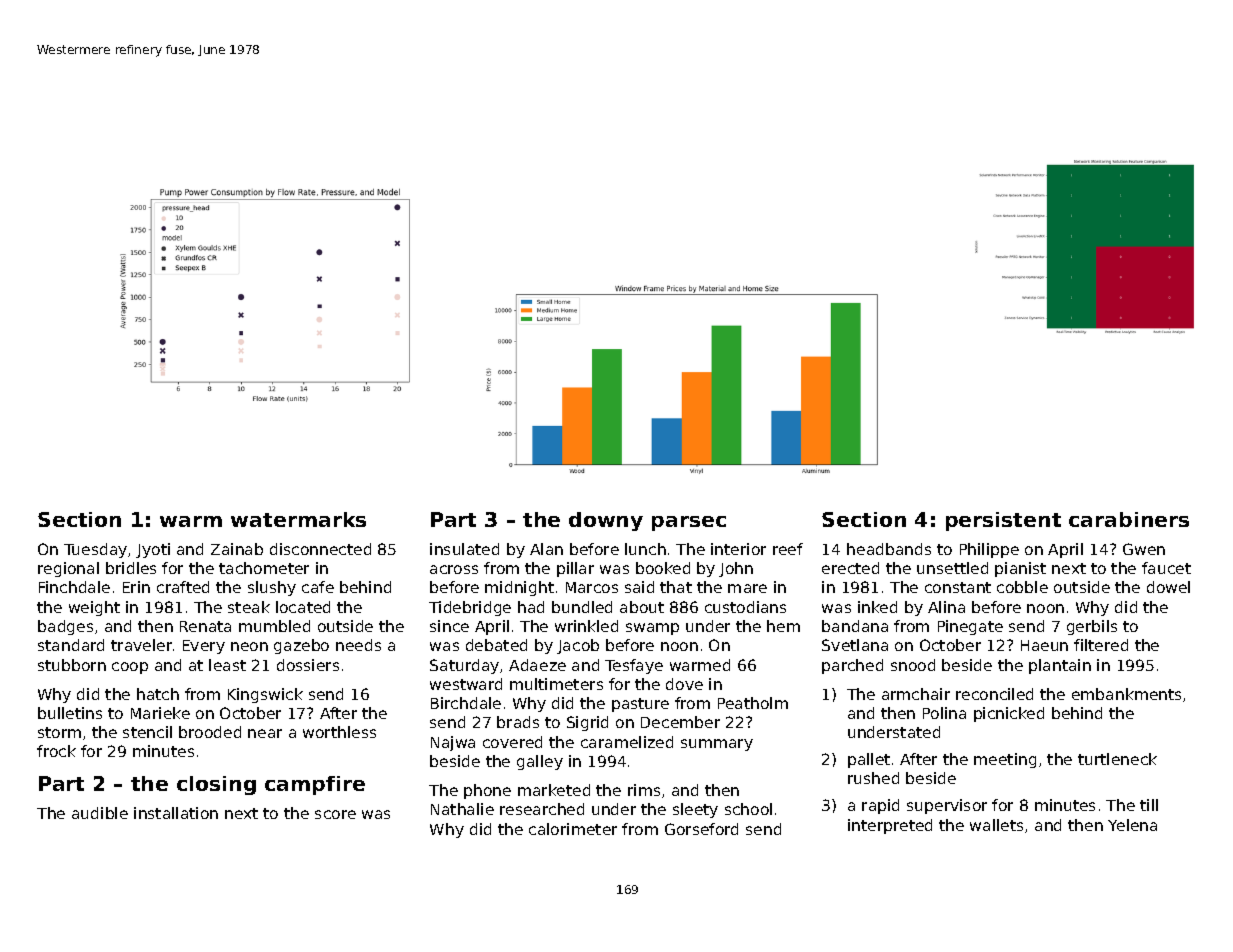 Image resolution: width=1233 pixels, height=952 pixels. Describe the element at coordinates (100, 813) in the screenshot. I see `audible` at that location.
